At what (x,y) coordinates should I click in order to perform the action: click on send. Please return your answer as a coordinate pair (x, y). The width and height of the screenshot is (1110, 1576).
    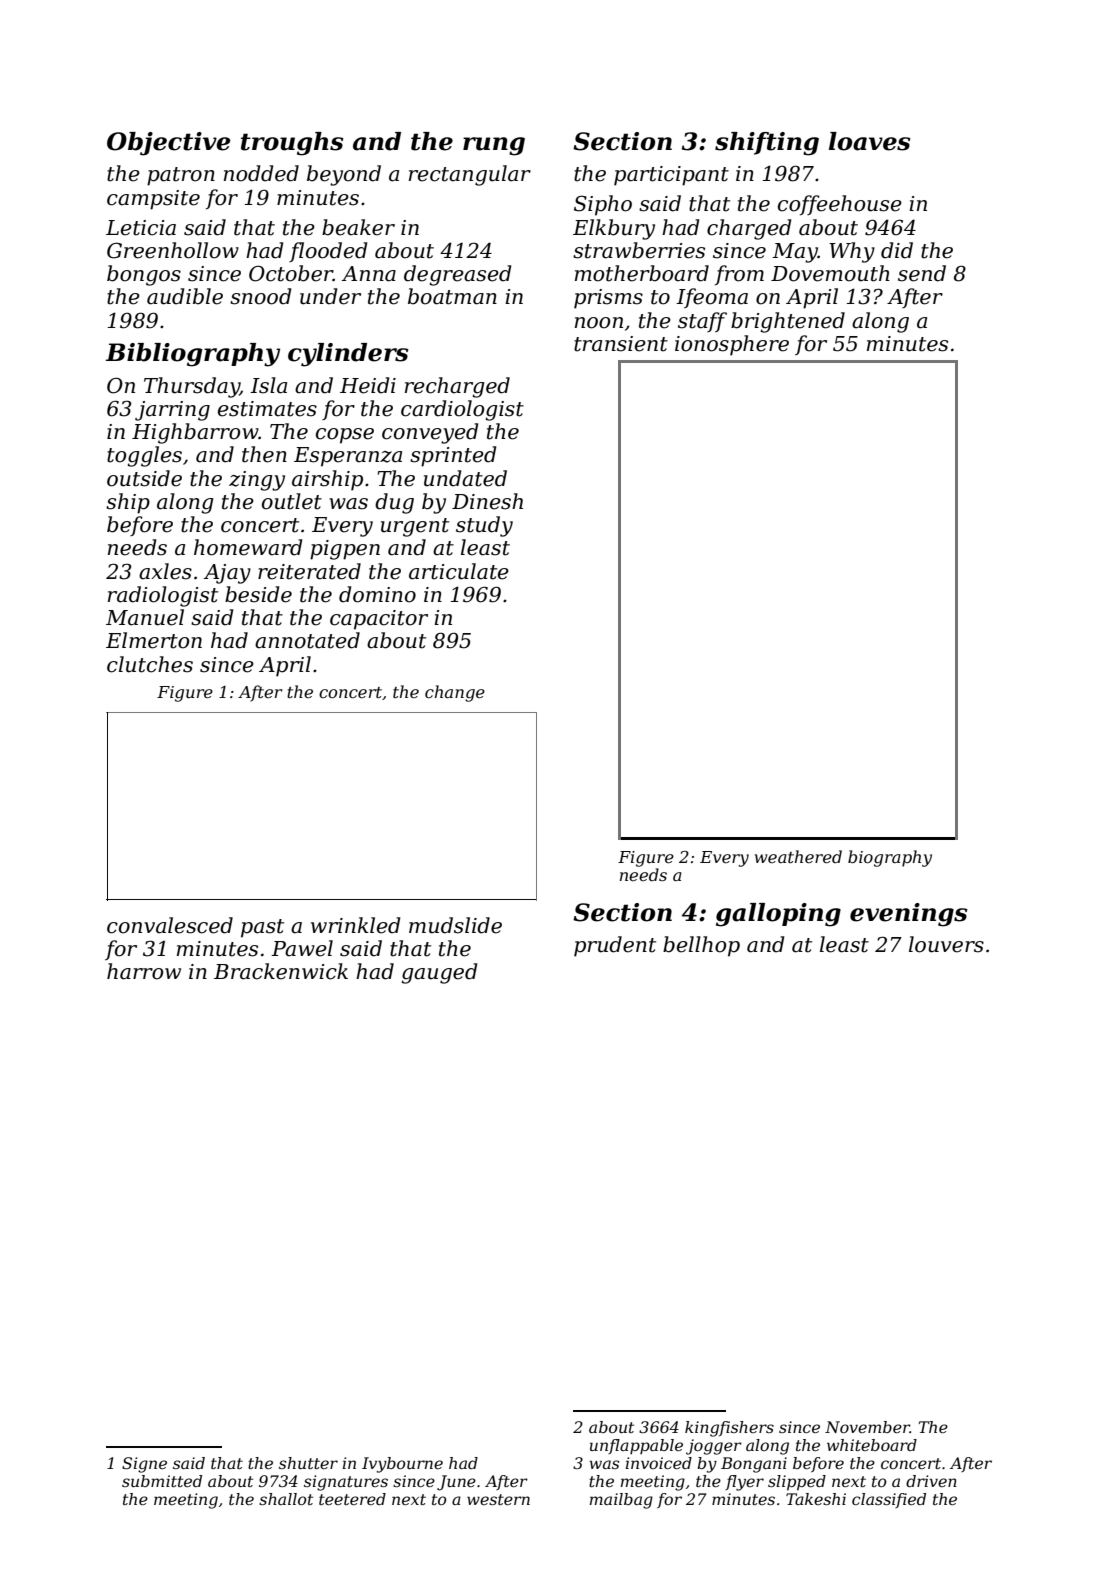
    Looking at the image, I should click on (922, 273).
